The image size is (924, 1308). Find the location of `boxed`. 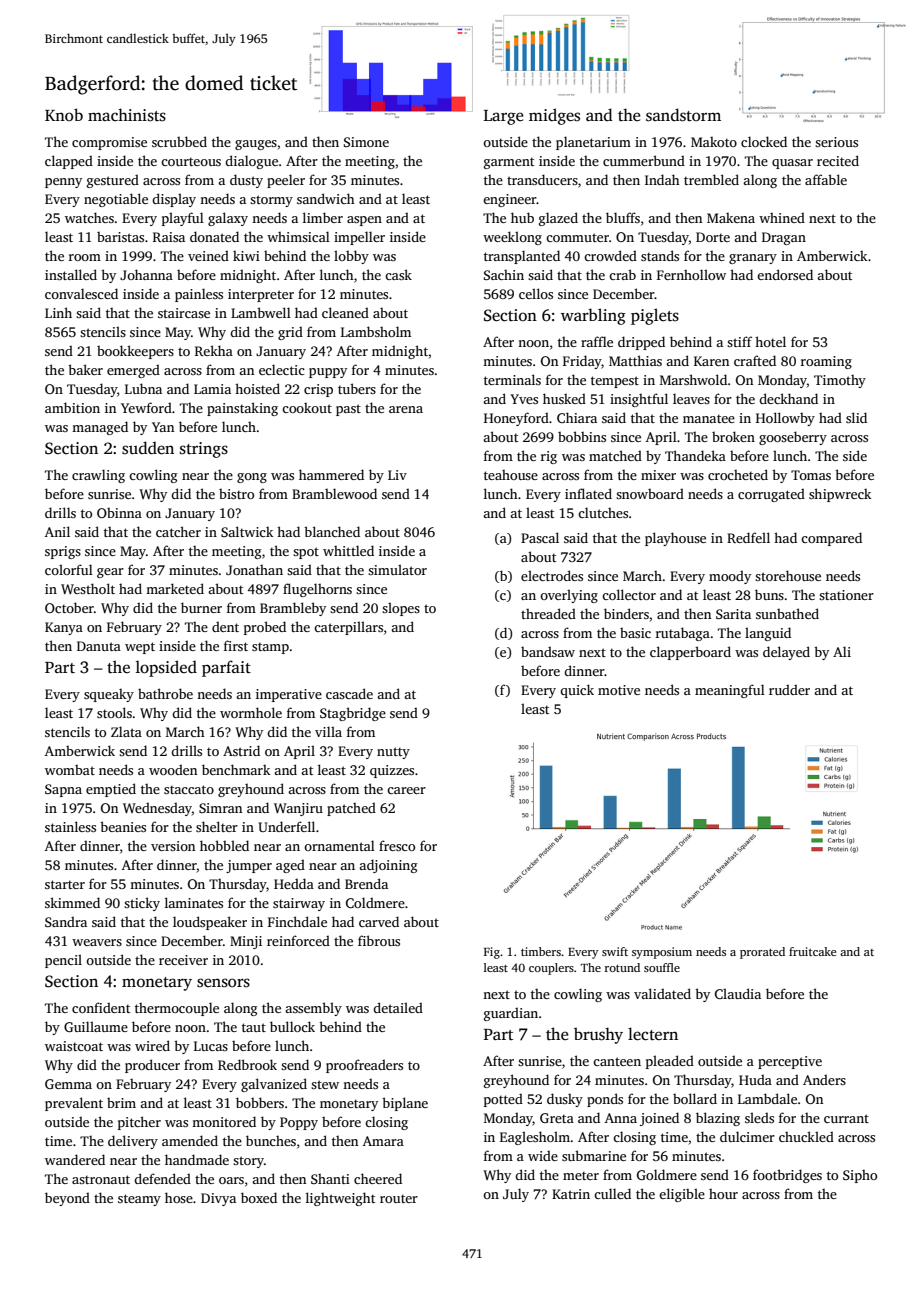

boxed is located at coordinates (259, 1197).
